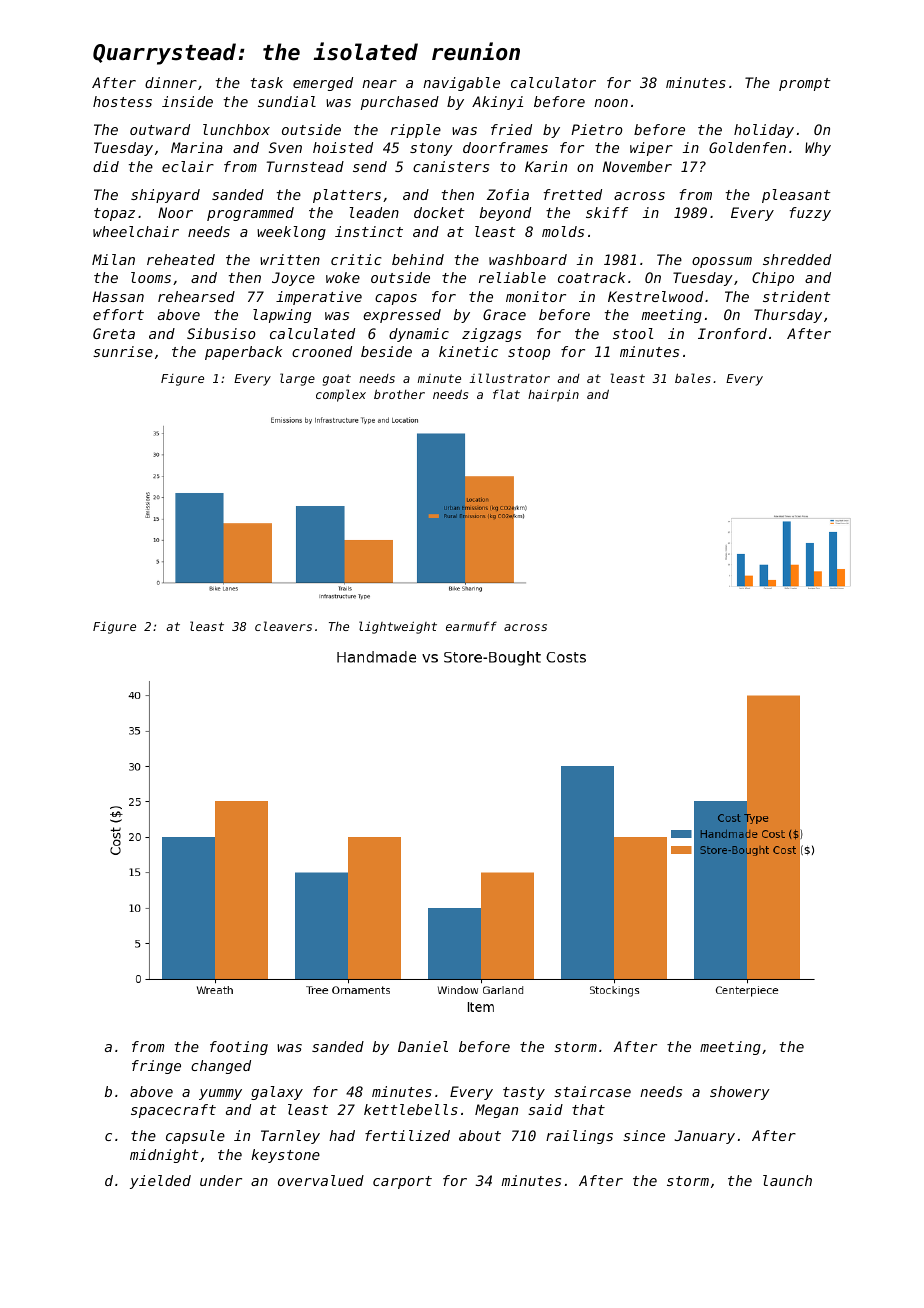 This page has width=924, height=1308. Describe the element at coordinates (461, 84) in the page. I see `navigable` at that location.
